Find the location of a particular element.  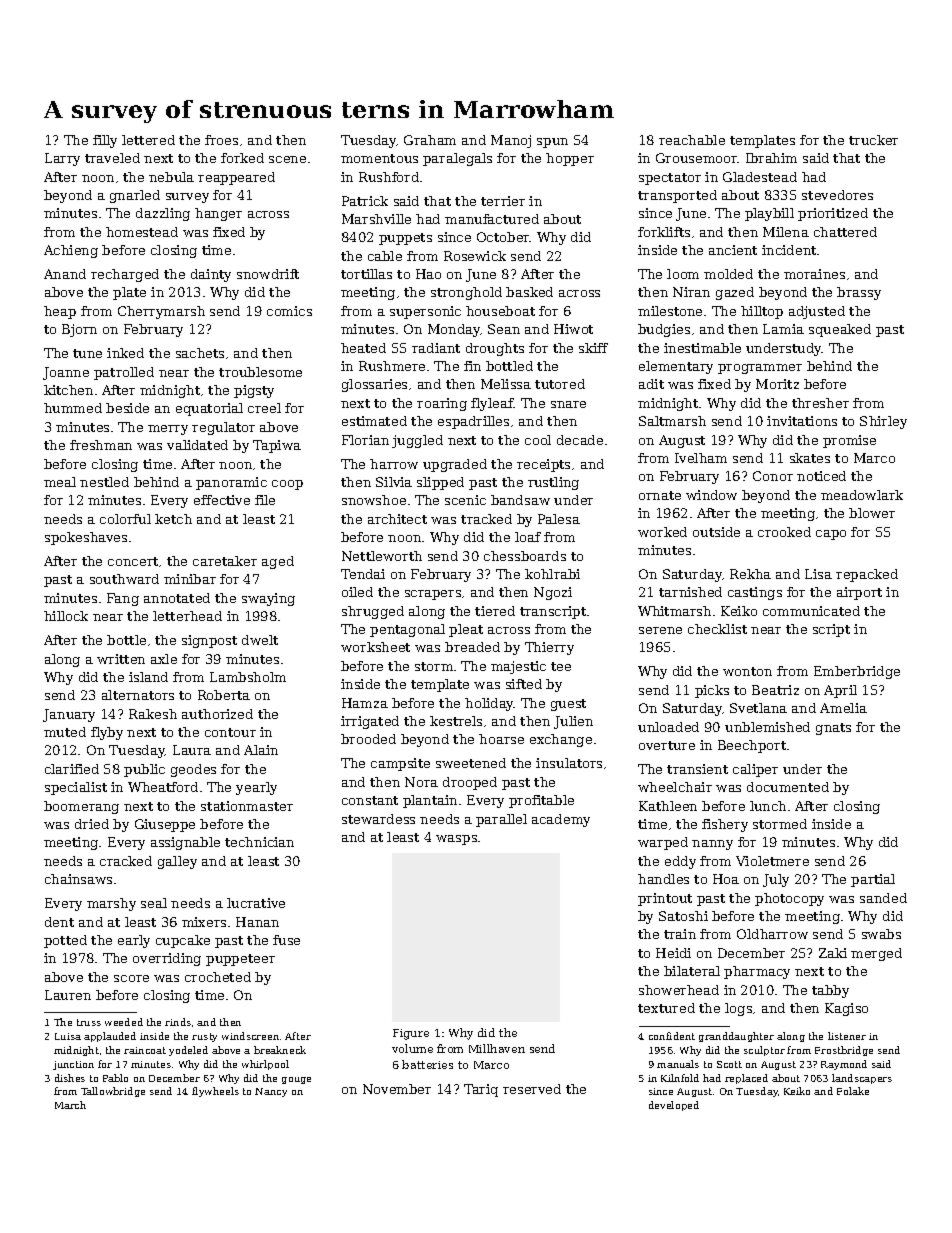

meadowlark is located at coordinates (862, 495).
